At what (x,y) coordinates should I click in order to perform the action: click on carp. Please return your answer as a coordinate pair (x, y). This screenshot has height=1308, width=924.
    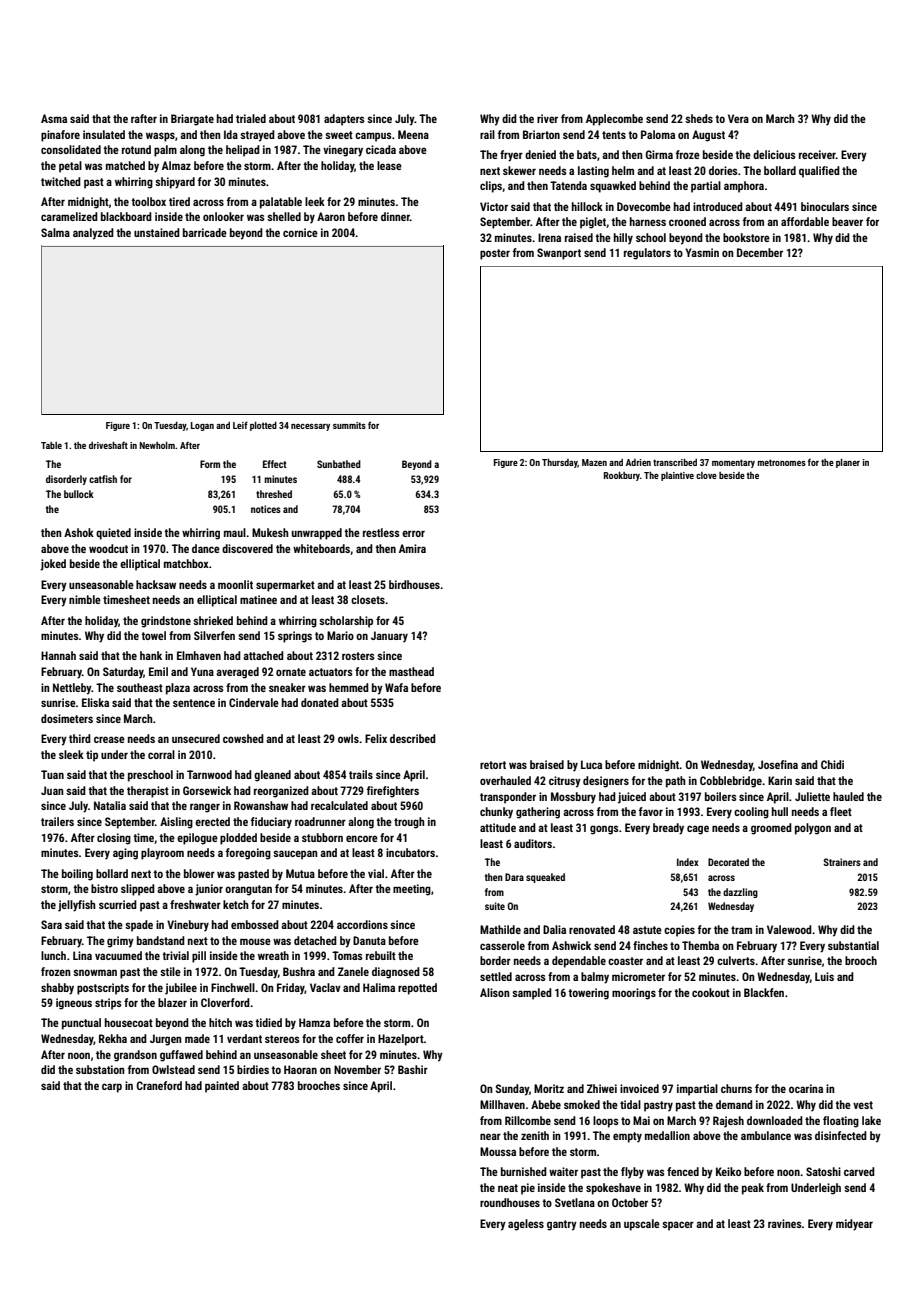
    Looking at the image, I should click on (112, 1088).
